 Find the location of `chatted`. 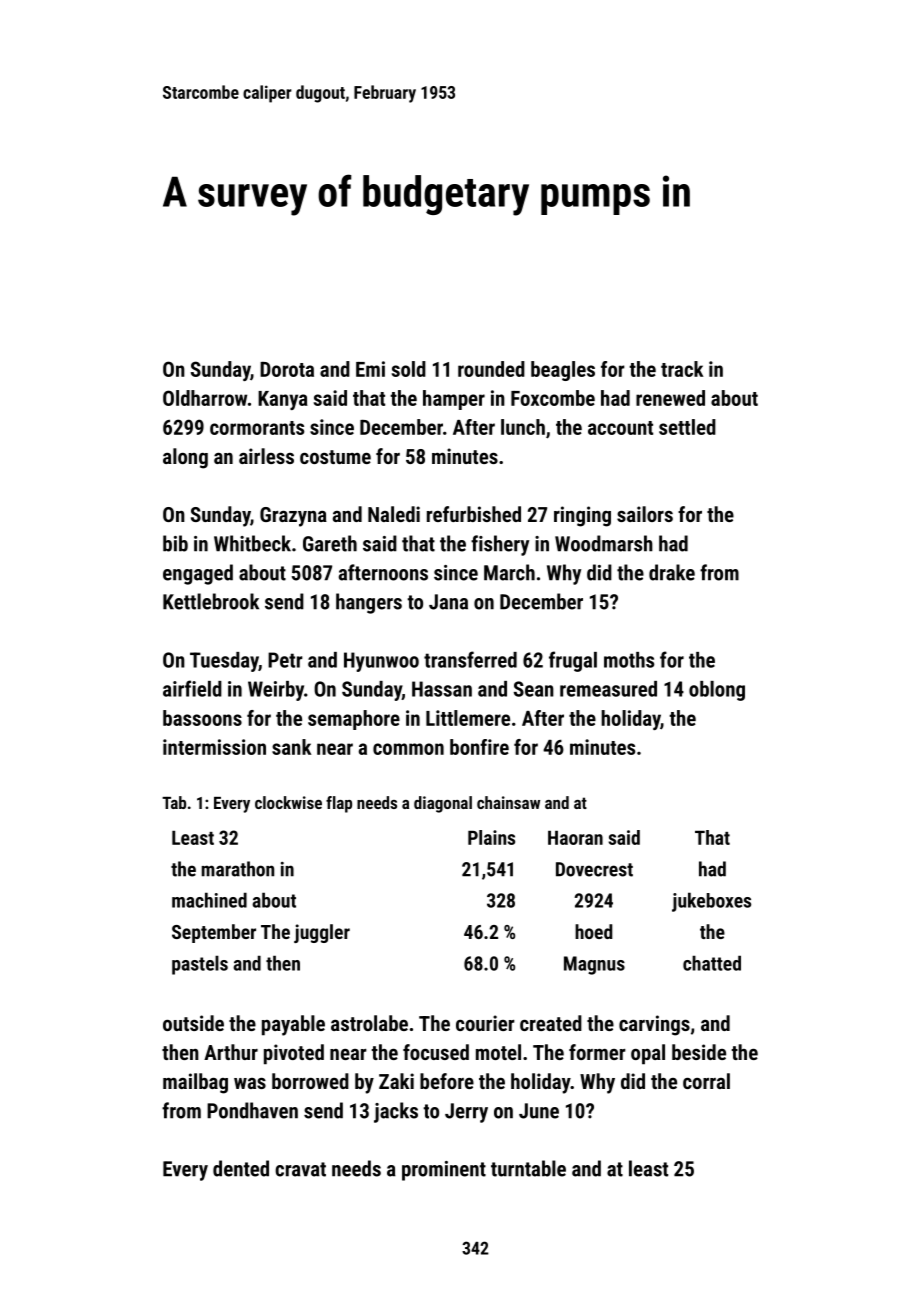

chatted is located at coordinates (712, 963).
